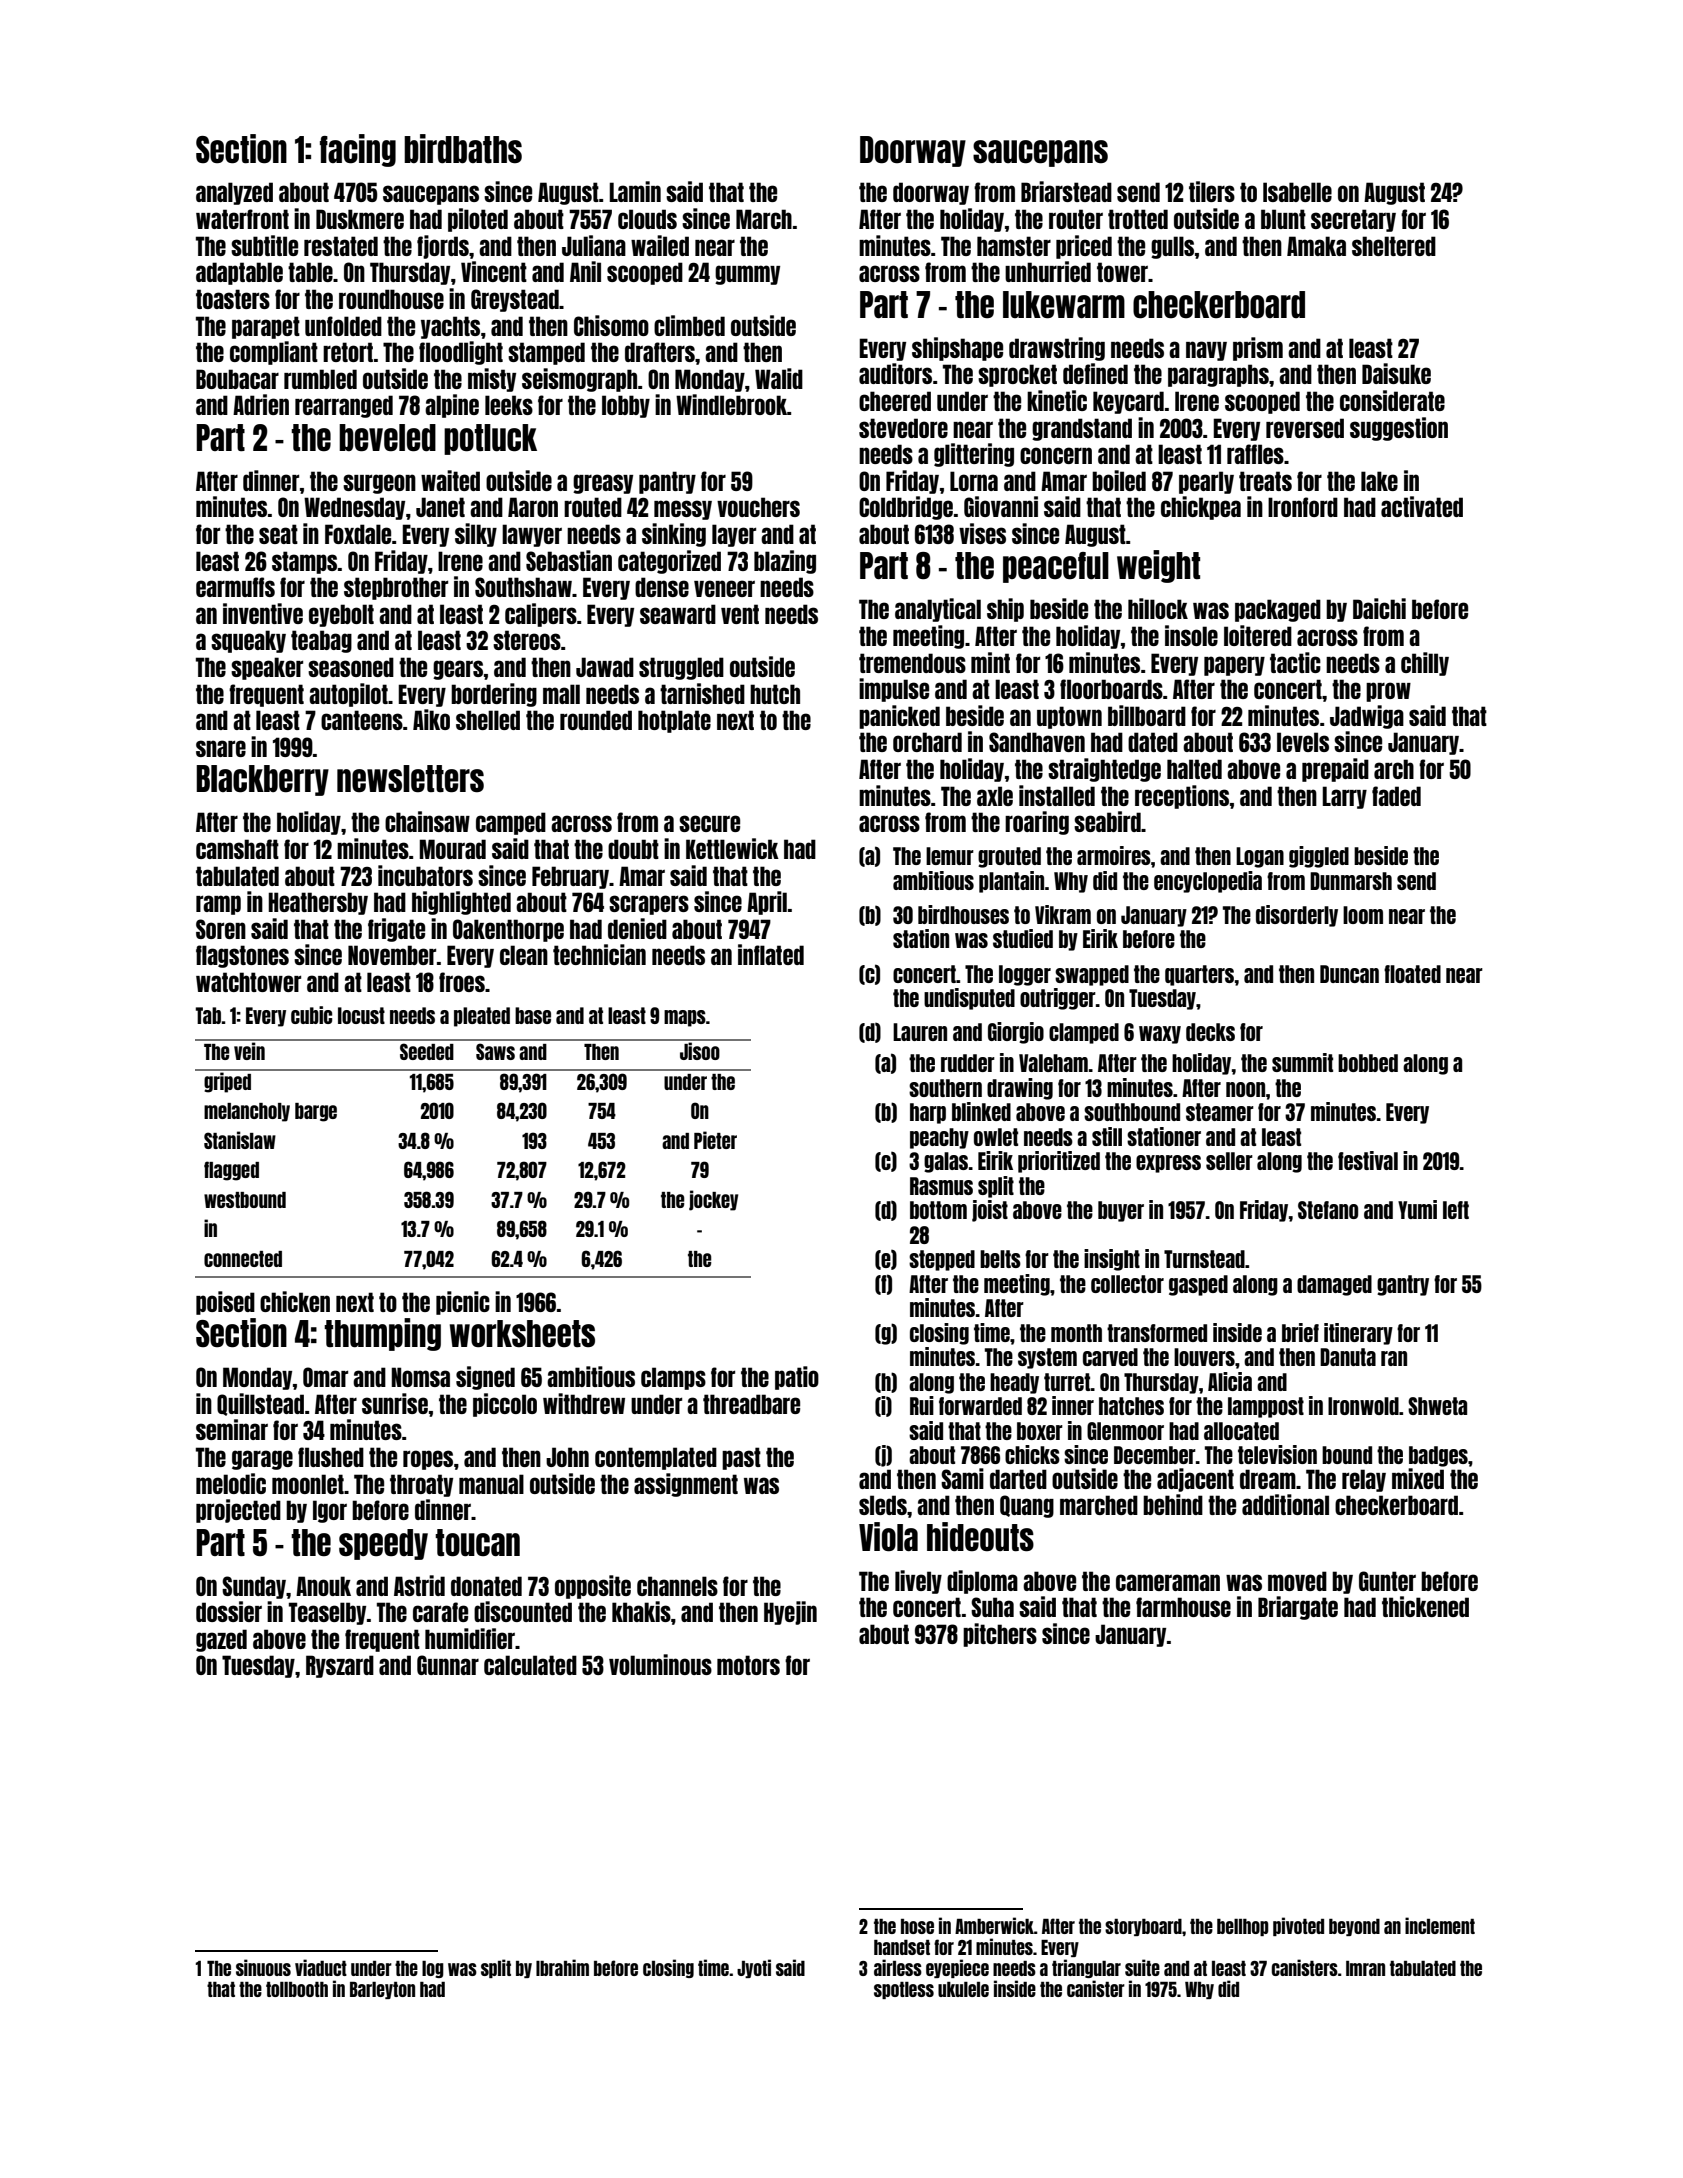 Image resolution: width=1683 pixels, height=2178 pixels. Describe the element at coordinates (234, 193) in the screenshot. I see `analyzed` at that location.
